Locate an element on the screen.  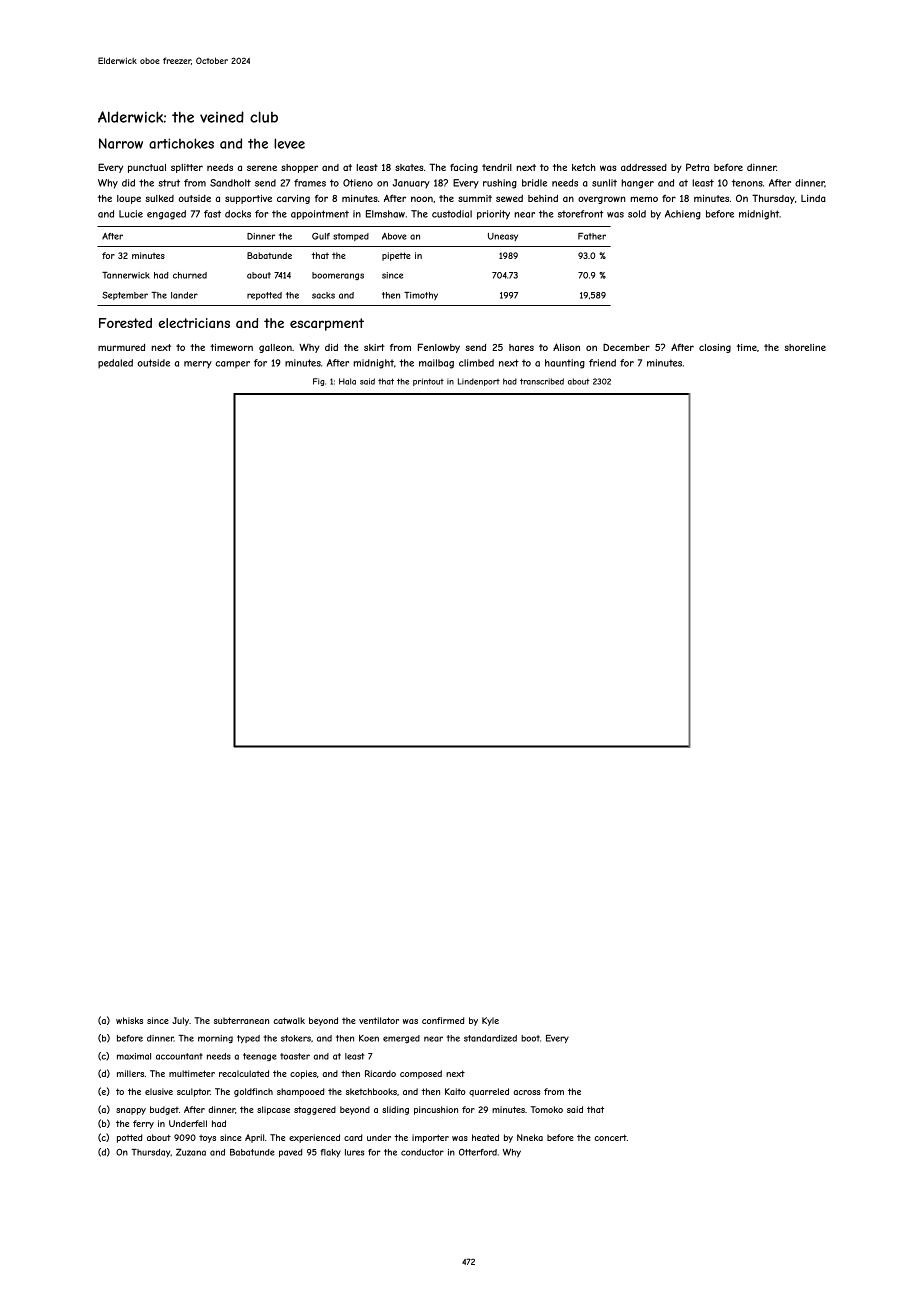
July is located at coordinates (180, 1021).
